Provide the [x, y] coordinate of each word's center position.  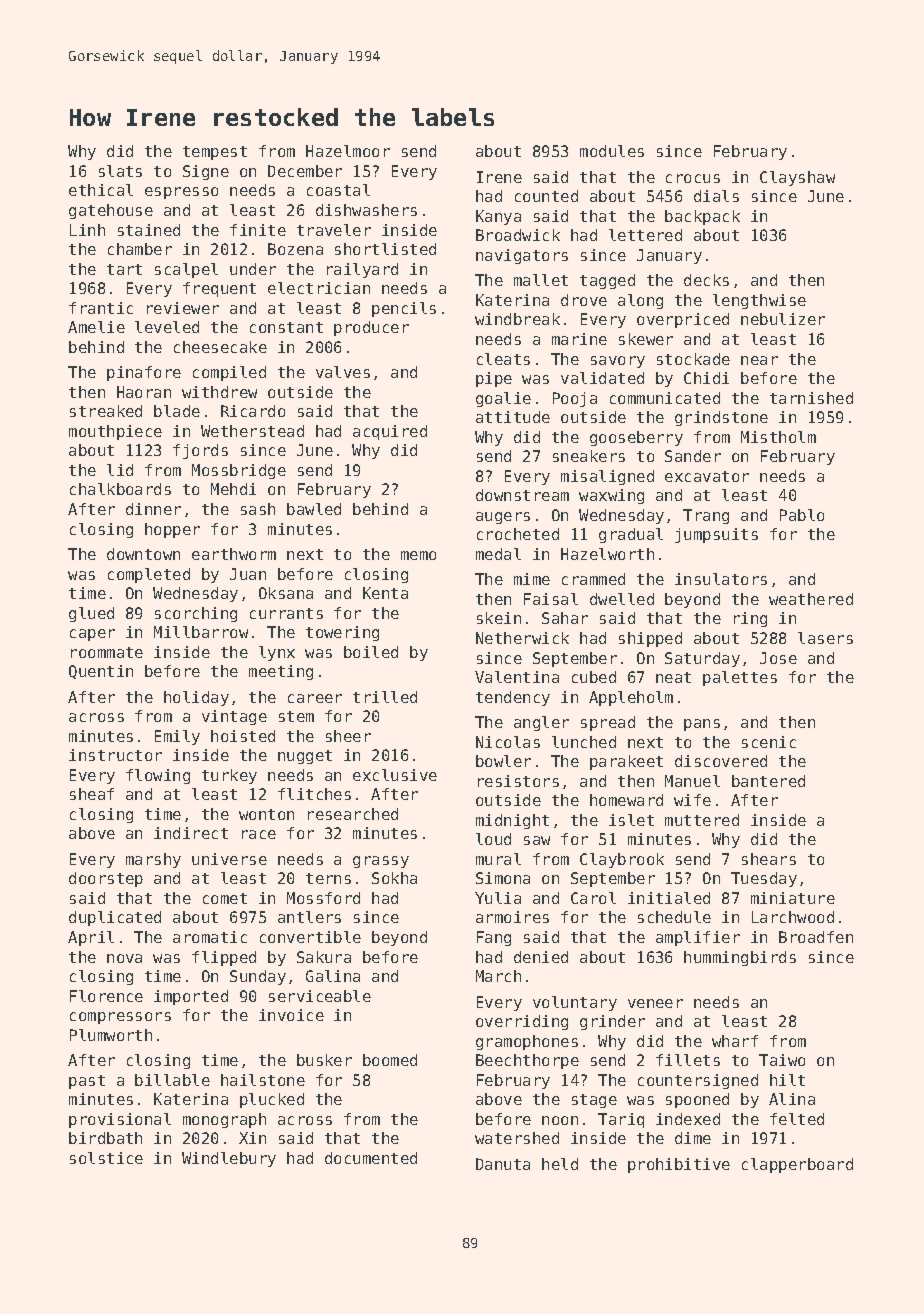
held [560, 1164]
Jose [778, 658]
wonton [266, 814]
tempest [215, 153]
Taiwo [782, 1060]
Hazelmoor [348, 151]
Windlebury [229, 1159]
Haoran [144, 392]
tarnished [811, 398]
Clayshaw [797, 178]
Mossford [323, 898]
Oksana [286, 593]
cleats [503, 359]
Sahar [565, 618]
